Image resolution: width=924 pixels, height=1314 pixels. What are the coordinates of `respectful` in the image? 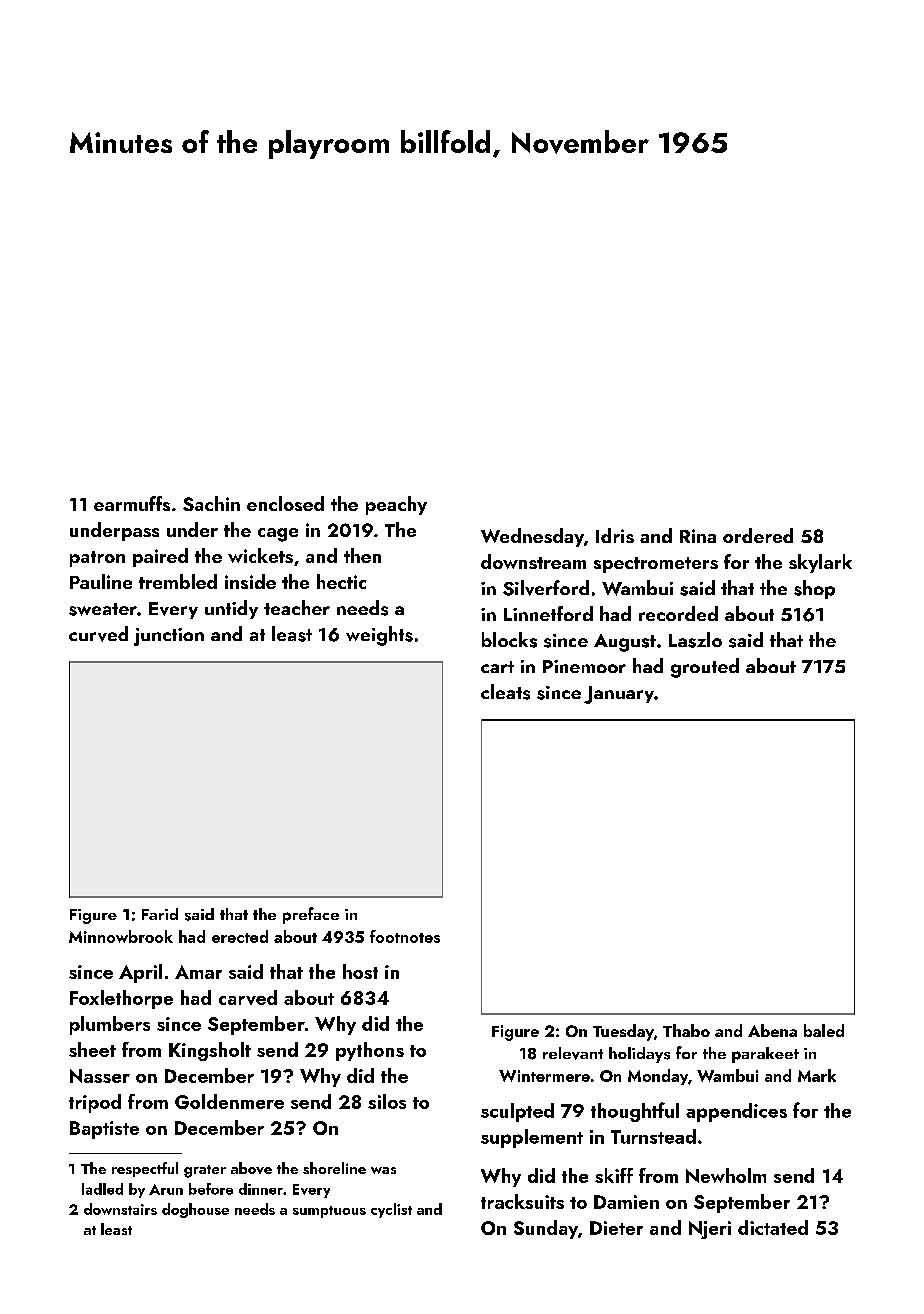 It's located at (145, 1169).
